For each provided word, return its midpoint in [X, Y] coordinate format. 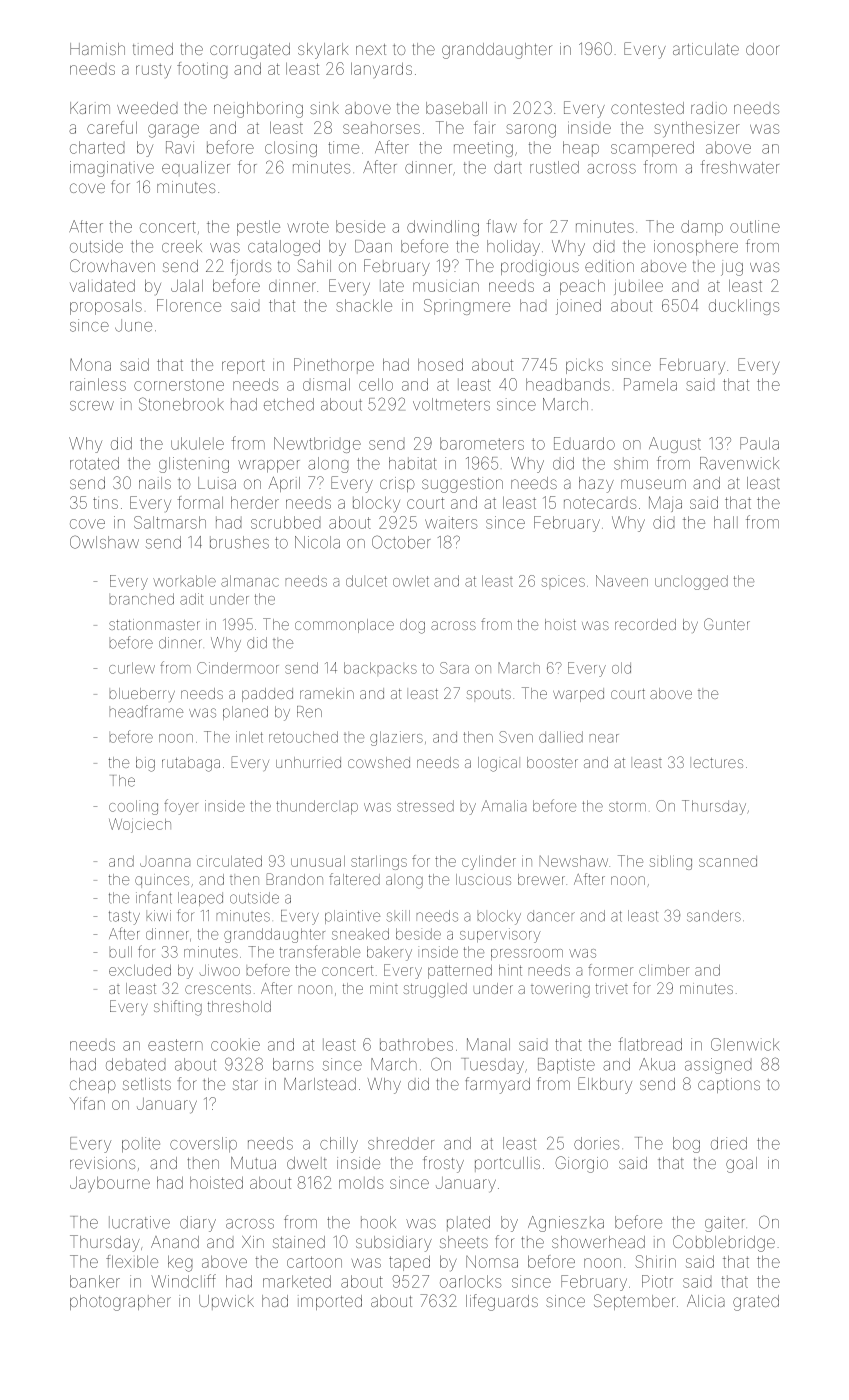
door [763, 49]
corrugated [250, 51]
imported [330, 1302]
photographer [120, 1303]
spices [563, 582]
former [610, 970]
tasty [124, 918]
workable [184, 581]
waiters [451, 522]
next [371, 49]
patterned [460, 972]
